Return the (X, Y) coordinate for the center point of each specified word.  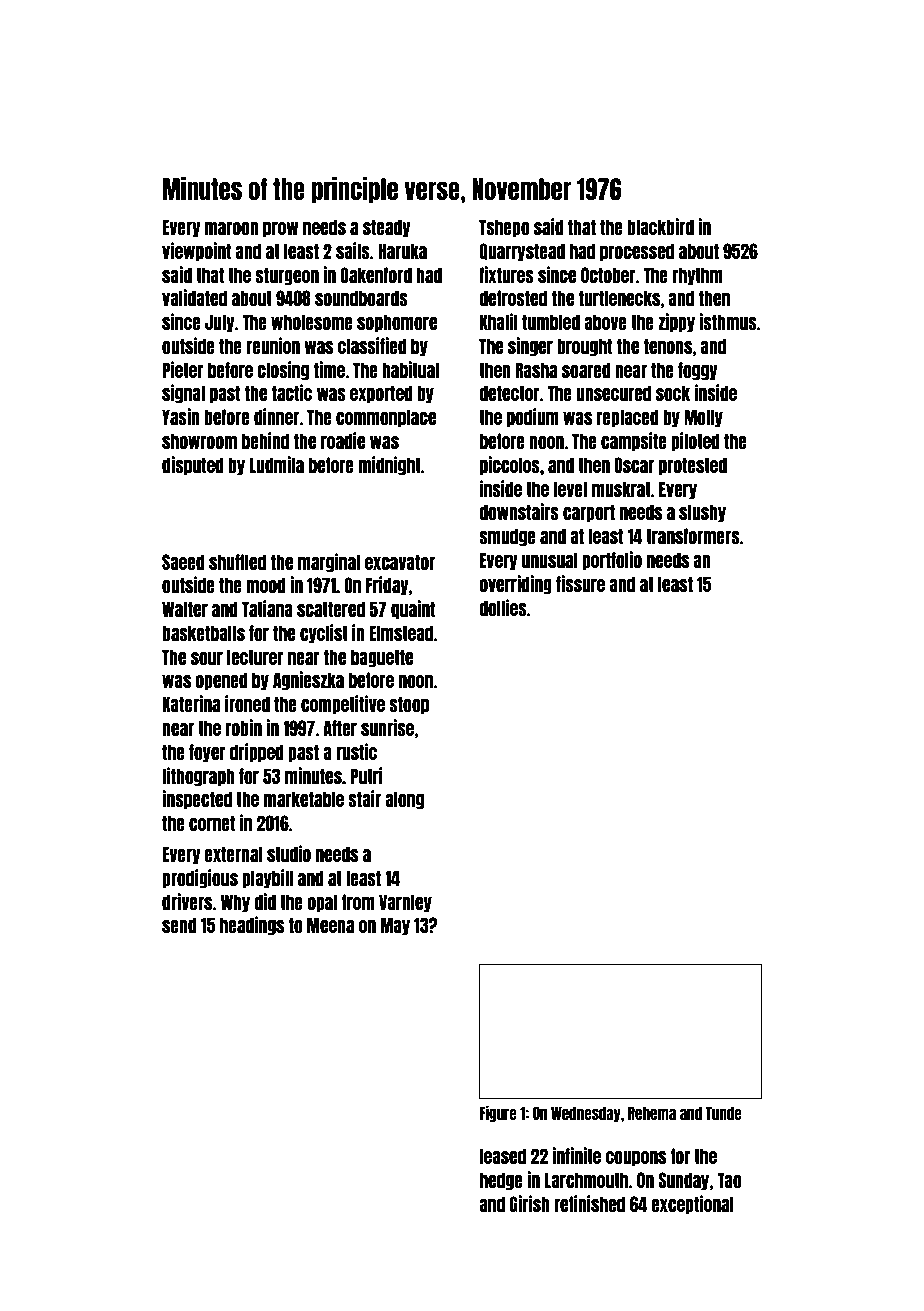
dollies (503, 607)
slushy (702, 513)
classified (372, 345)
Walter (185, 609)
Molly (703, 418)
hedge (501, 1181)
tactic (292, 392)
